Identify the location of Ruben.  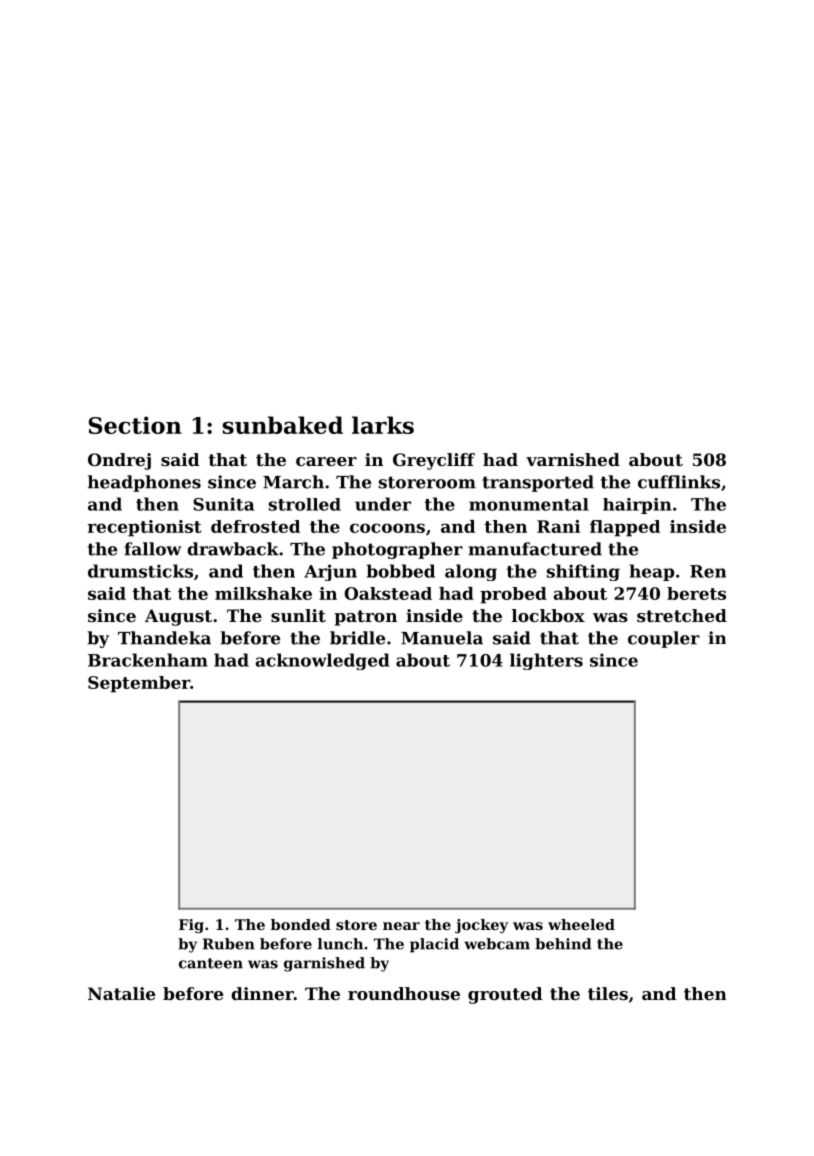
(229, 944).
